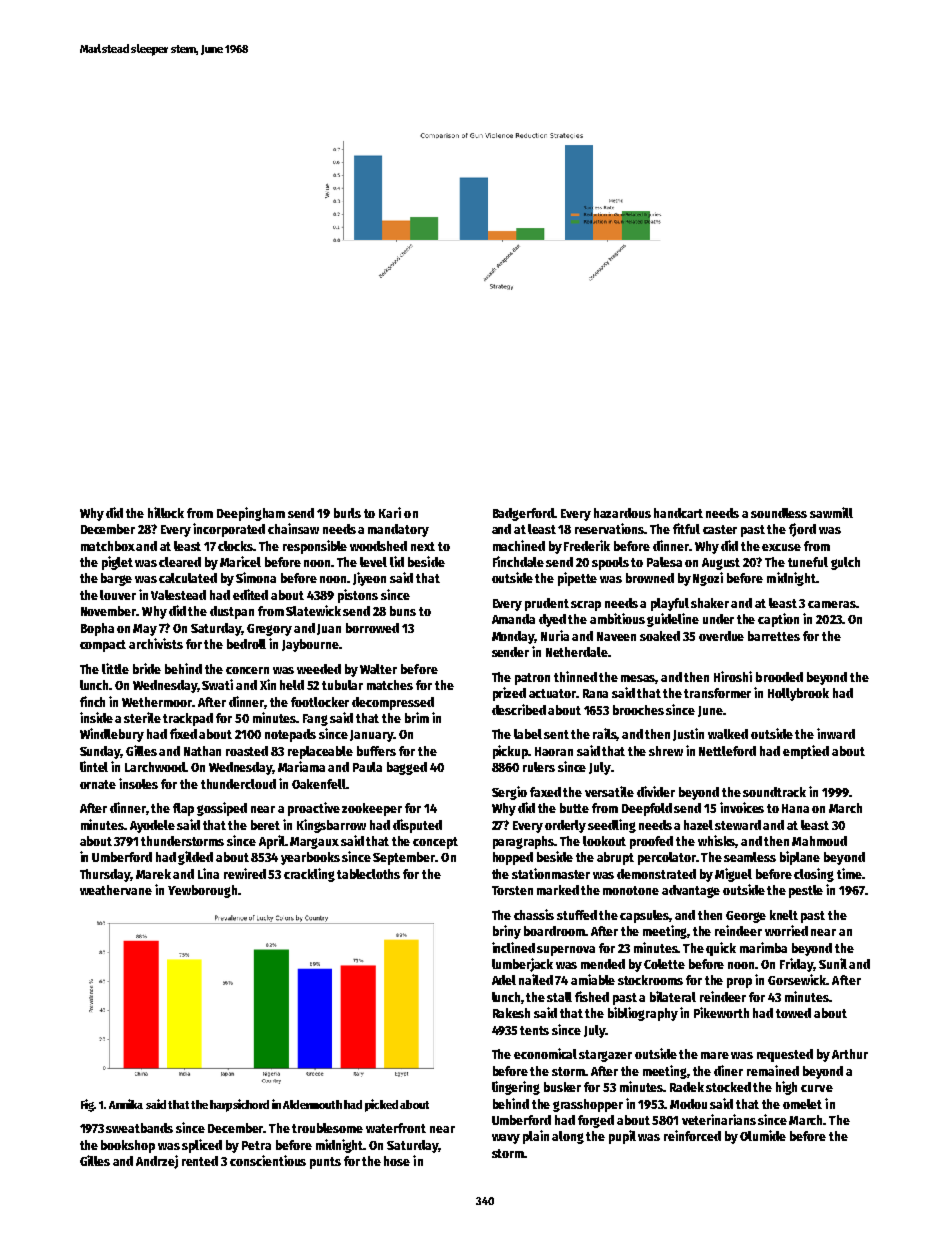 Image resolution: width=952 pixels, height=1233 pixels. I want to click on Maricel, so click(240, 561).
